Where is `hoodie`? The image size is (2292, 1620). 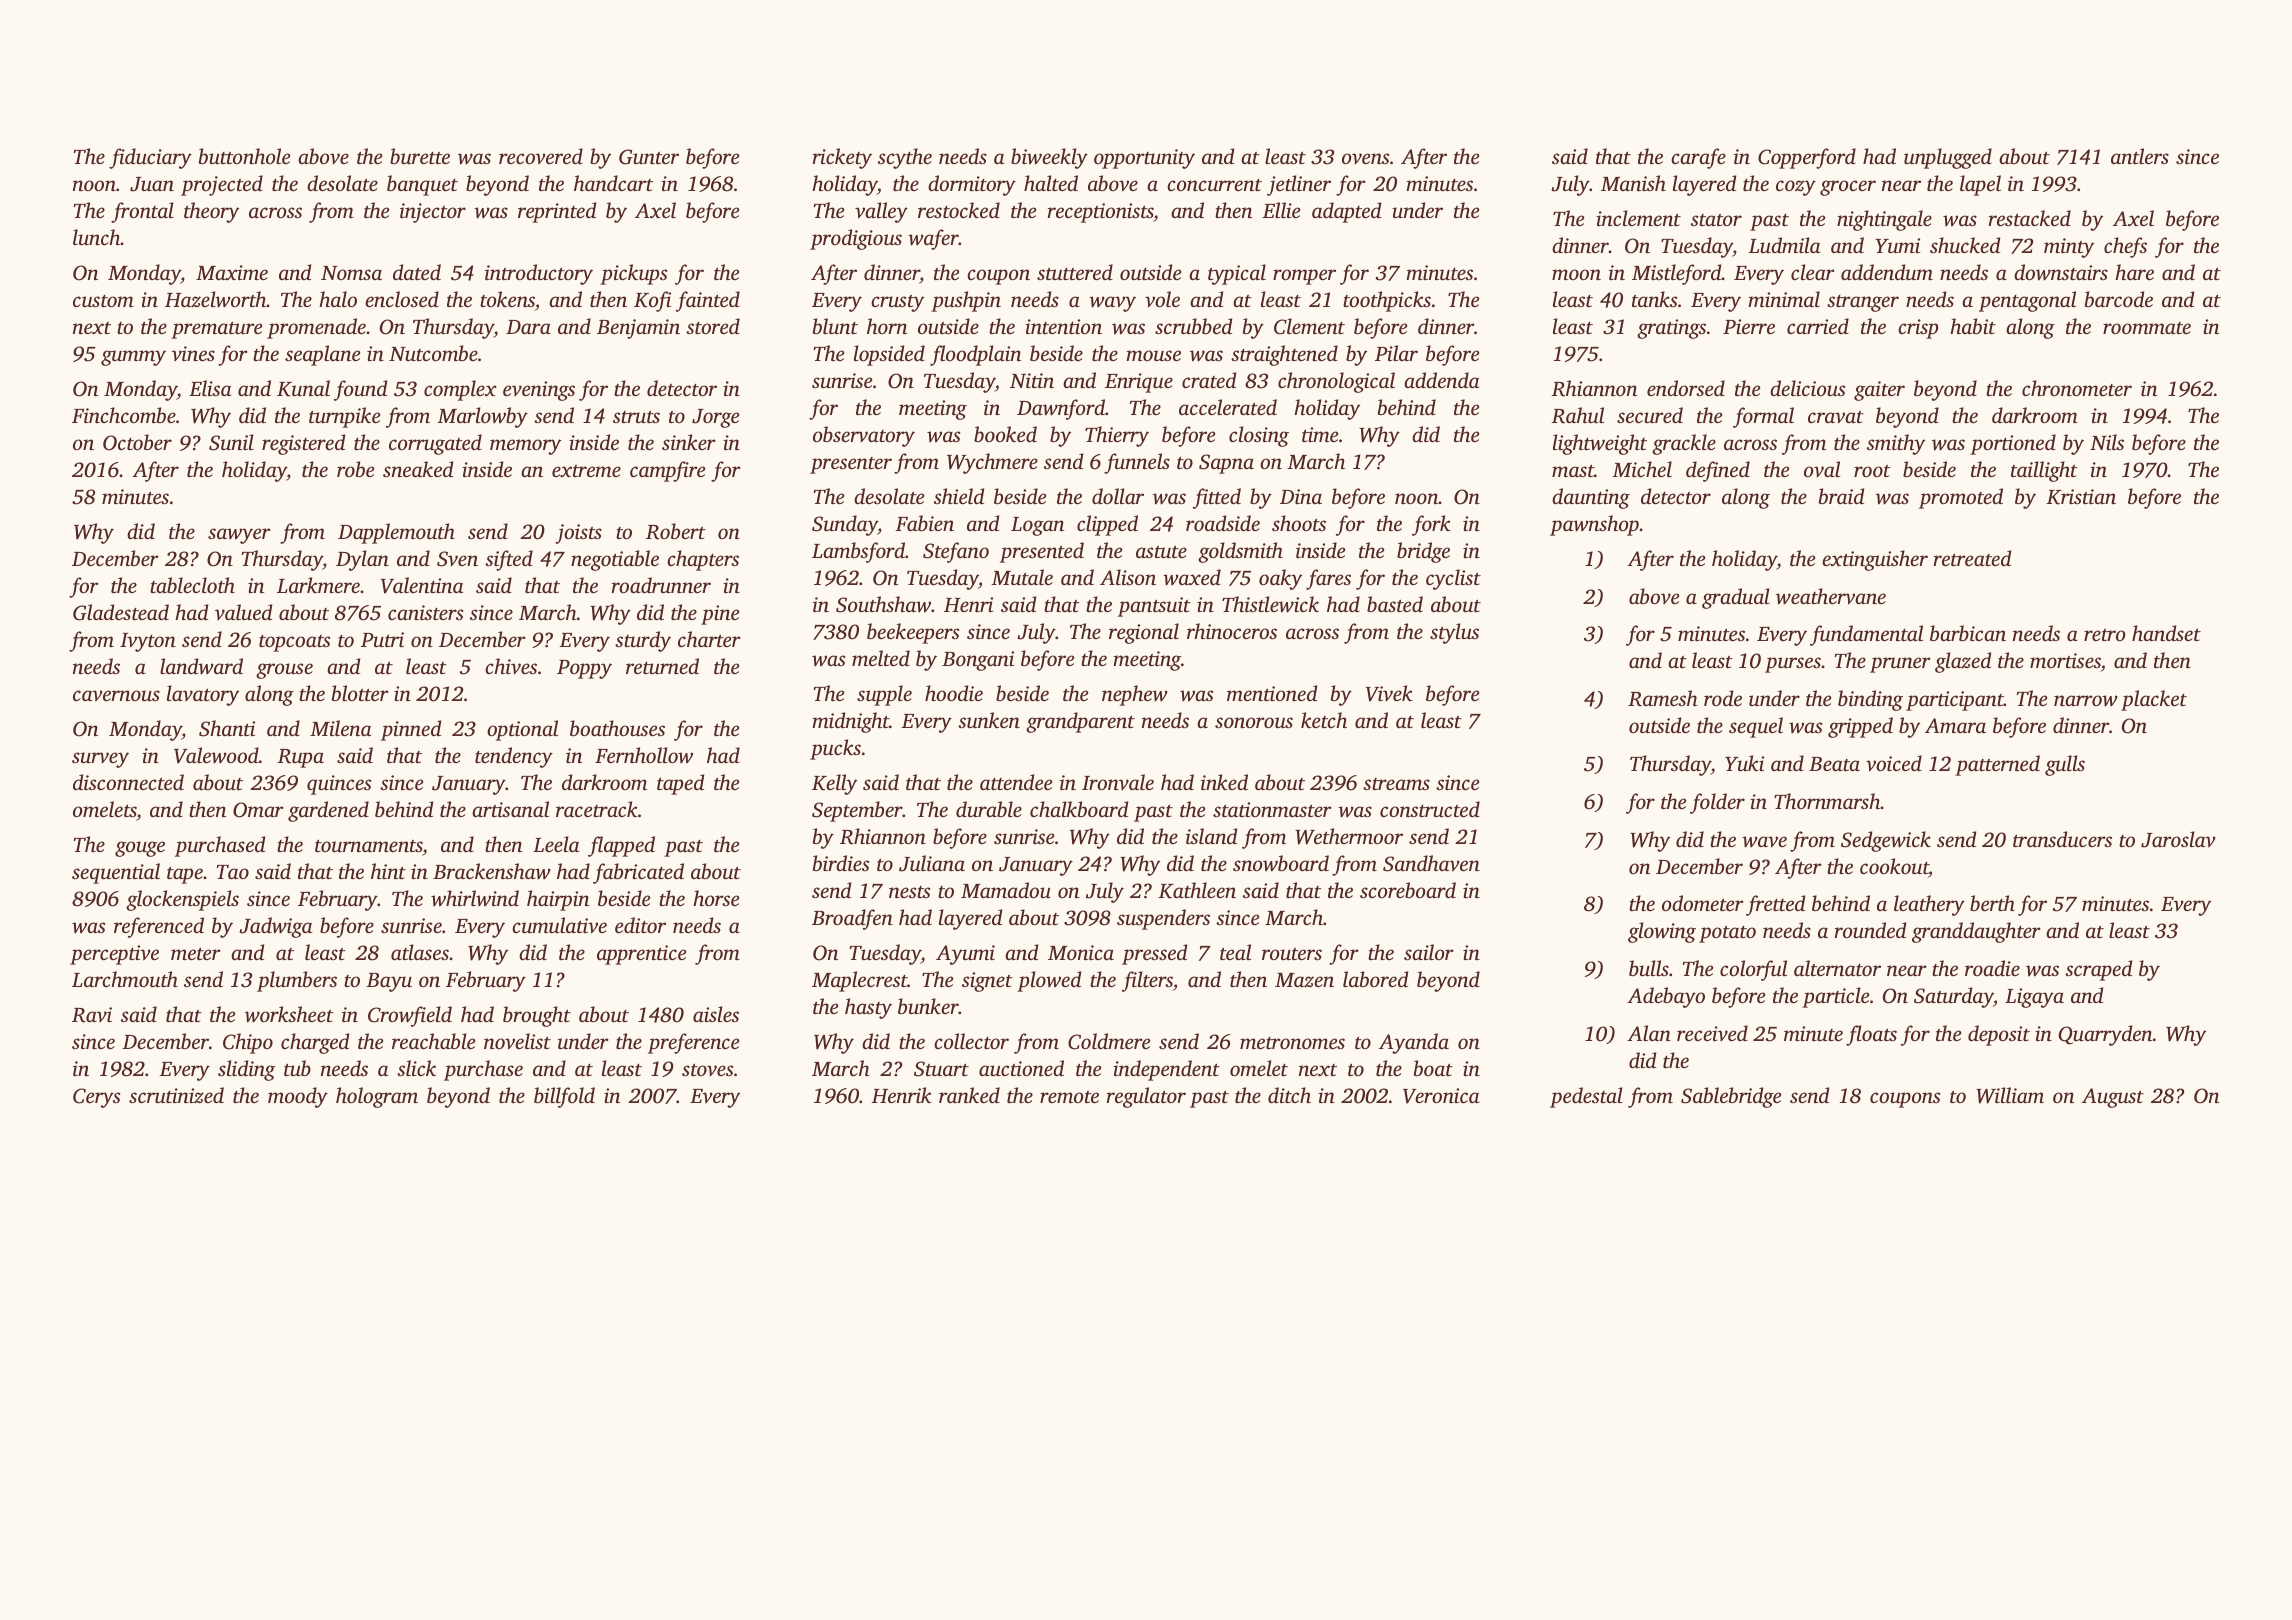
hoodie is located at coordinates (954, 693).
